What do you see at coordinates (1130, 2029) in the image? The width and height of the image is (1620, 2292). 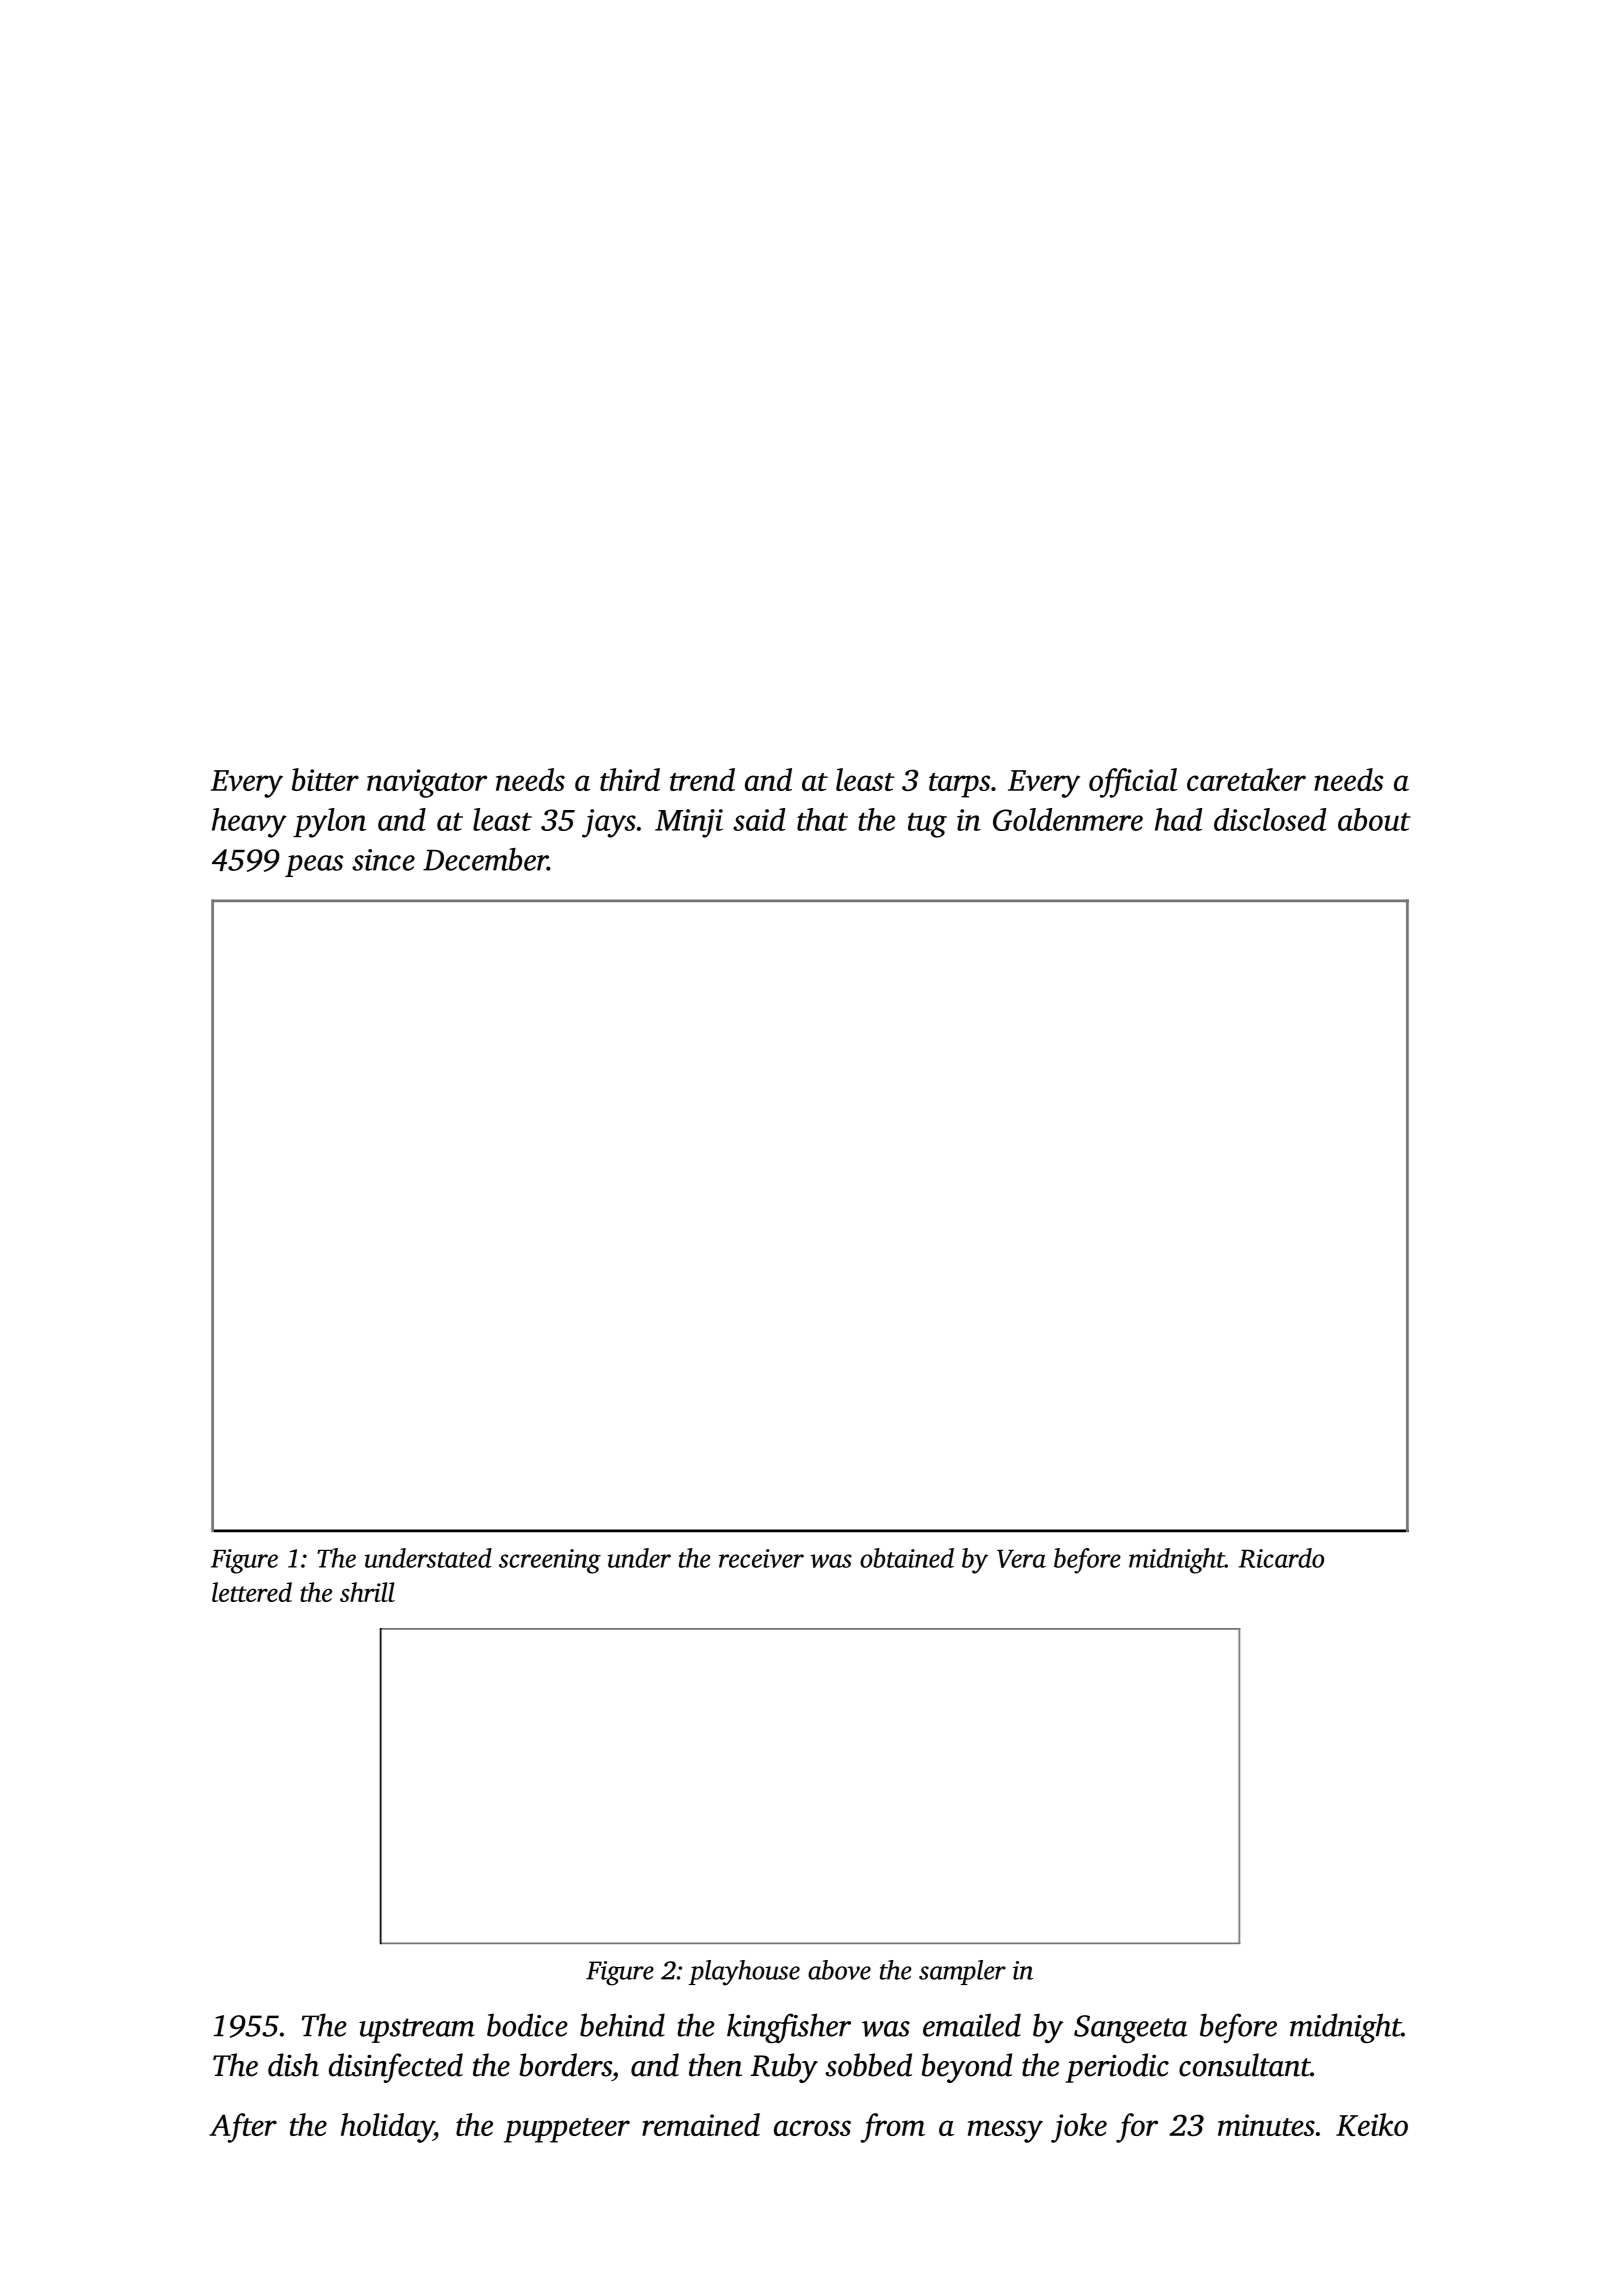 I see `Sangeeta` at bounding box center [1130, 2029].
